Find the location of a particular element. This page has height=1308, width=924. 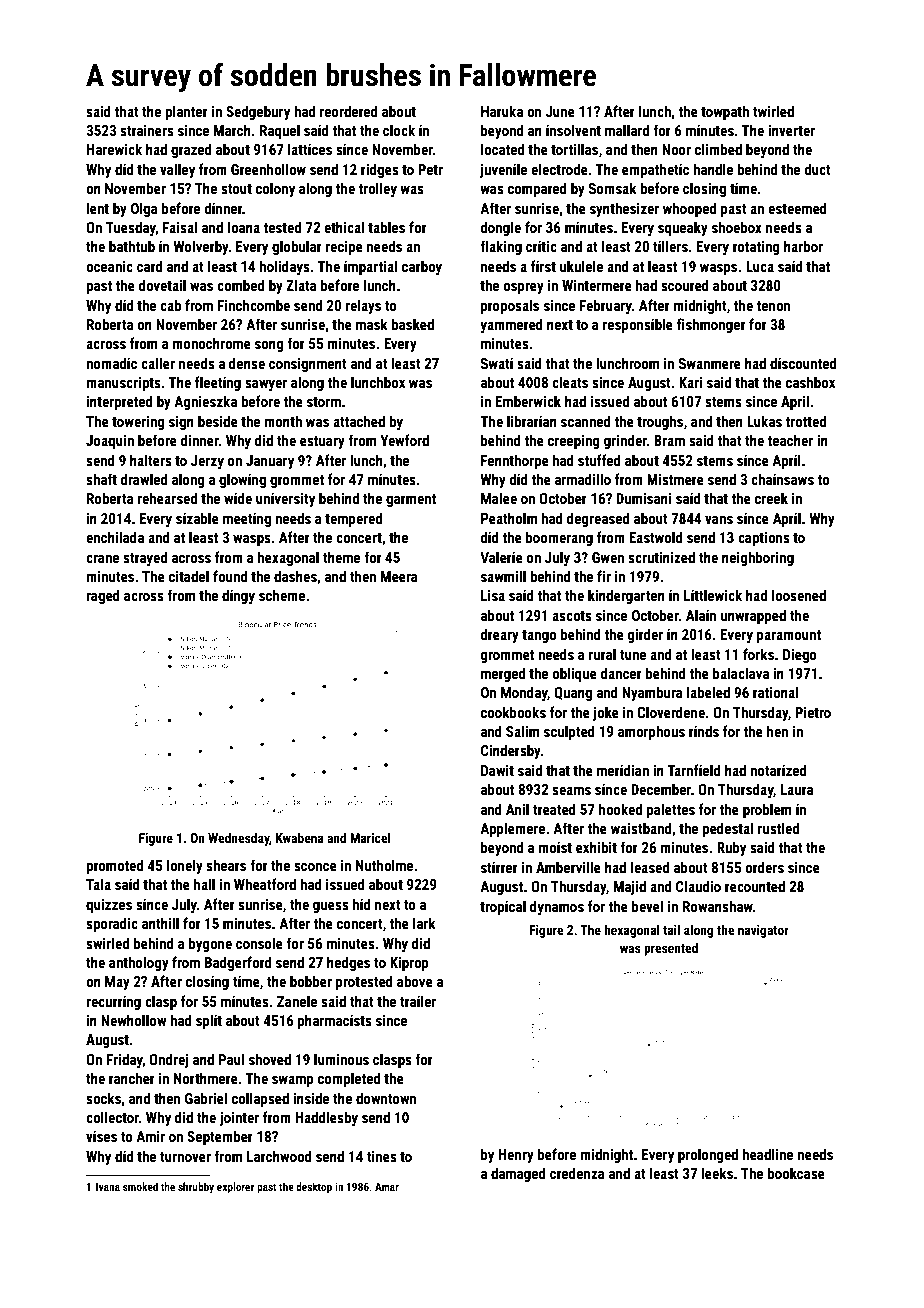

duct is located at coordinates (817, 169).
